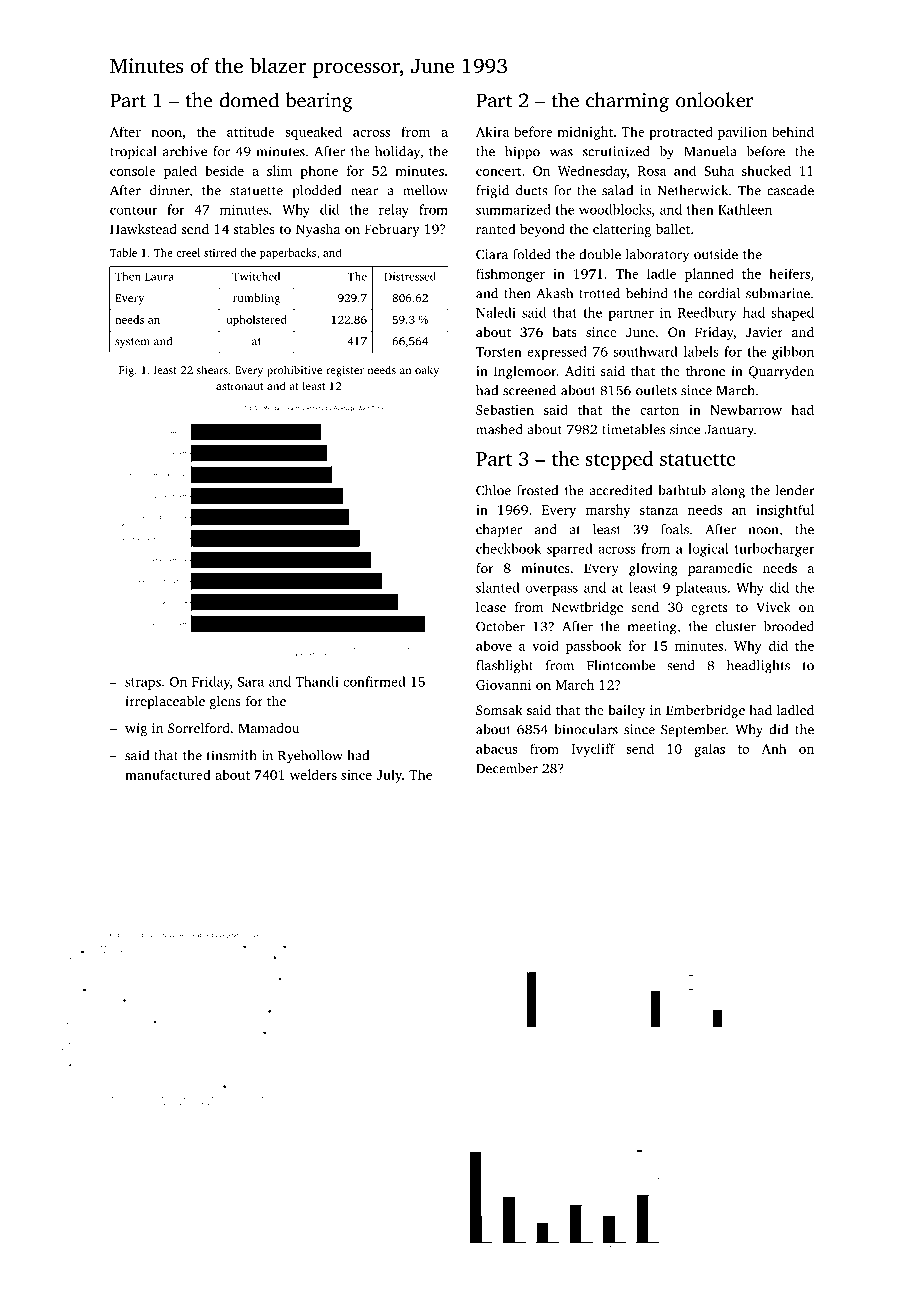  I want to click on glens, so click(225, 702).
